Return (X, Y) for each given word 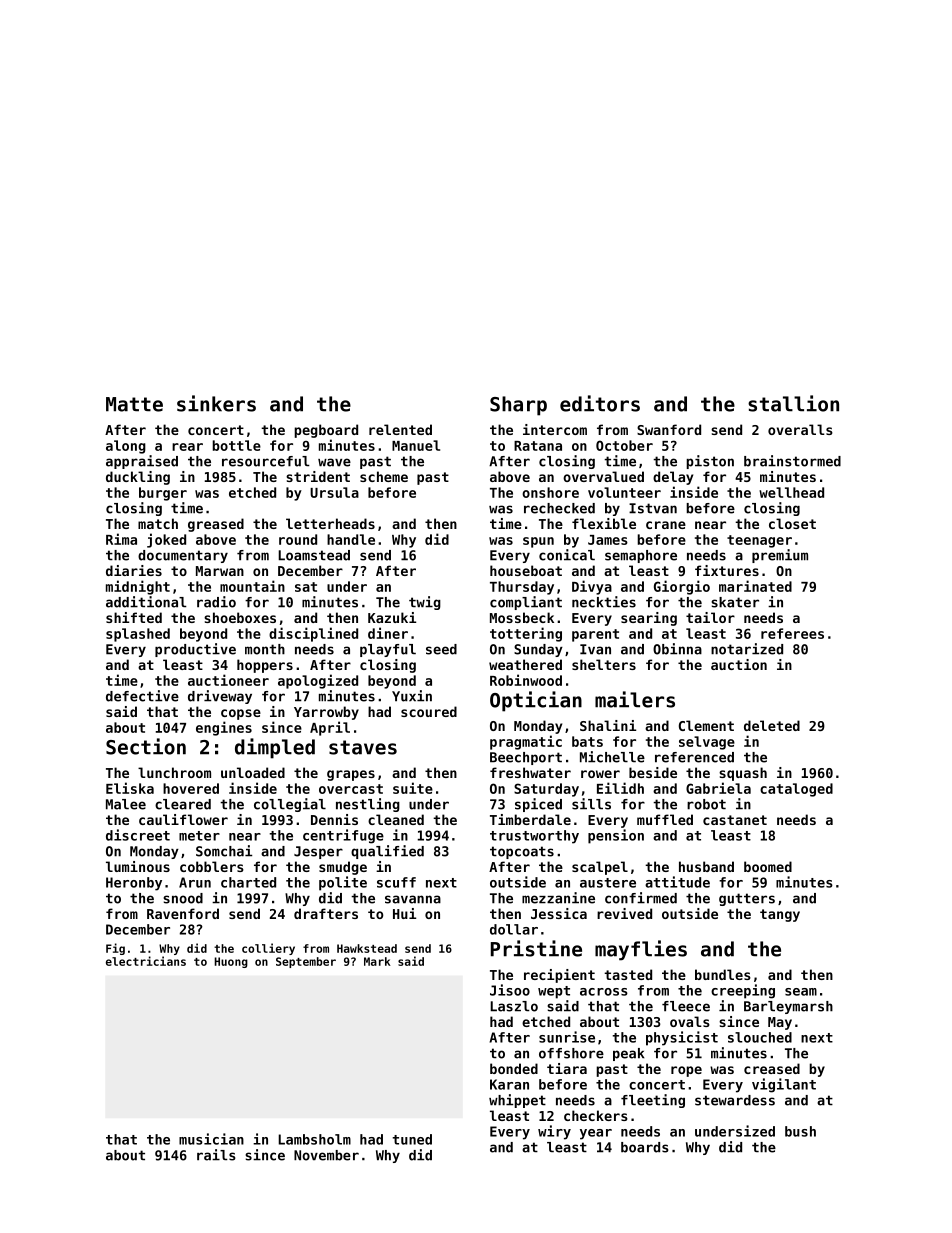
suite (413, 788)
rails (216, 1155)
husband (706, 866)
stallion (793, 403)
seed (441, 649)
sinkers (216, 403)
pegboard (326, 431)
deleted (772, 725)
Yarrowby (326, 713)
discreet (138, 835)
